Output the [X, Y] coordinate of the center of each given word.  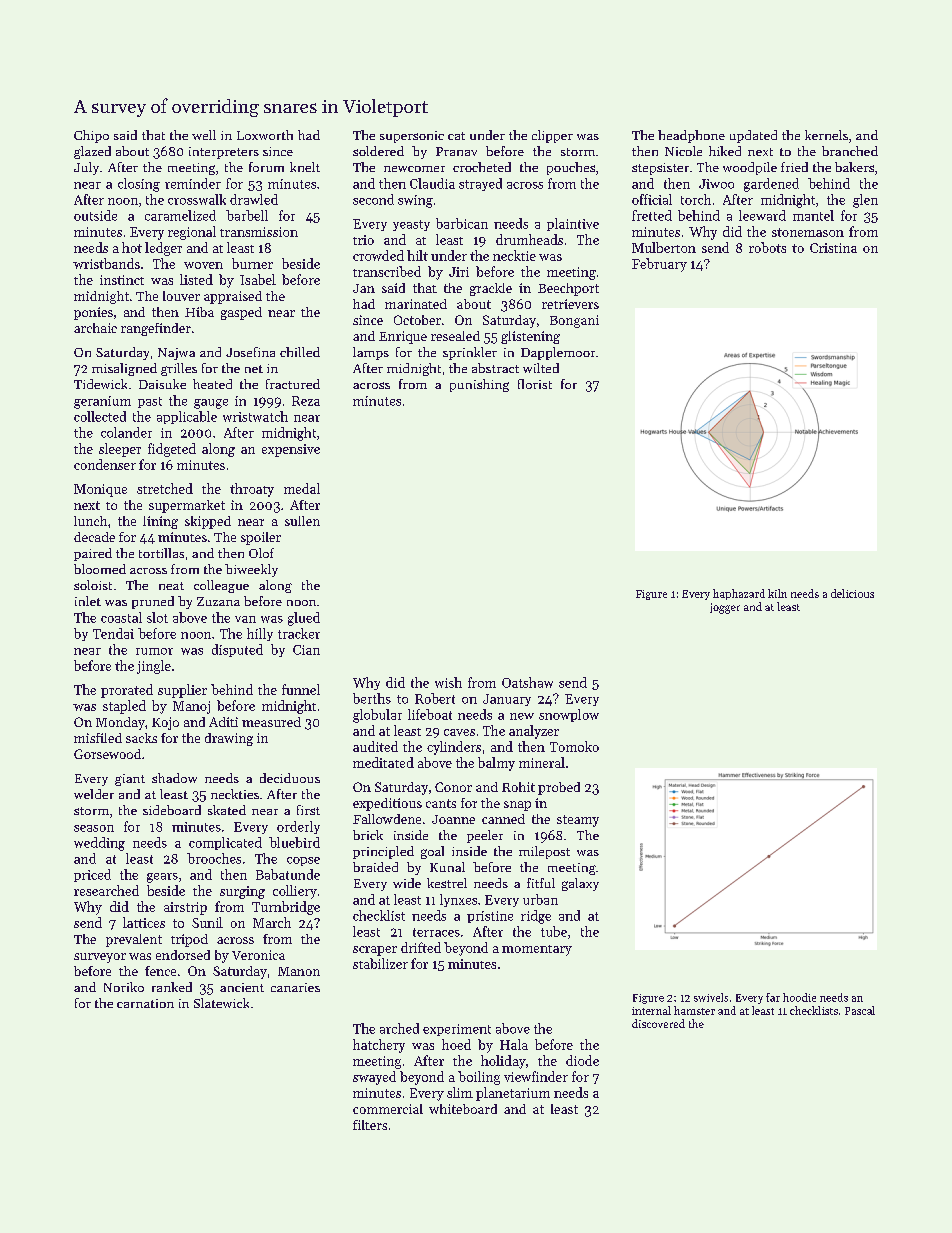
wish [448, 682]
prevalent [134, 940]
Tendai [113, 633]
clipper [552, 136]
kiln [777, 593]
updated [753, 136]
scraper [375, 951]
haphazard [739, 594]
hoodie [799, 997]
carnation [145, 1003]
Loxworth [265, 135]
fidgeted [172, 450]
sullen [302, 521]
